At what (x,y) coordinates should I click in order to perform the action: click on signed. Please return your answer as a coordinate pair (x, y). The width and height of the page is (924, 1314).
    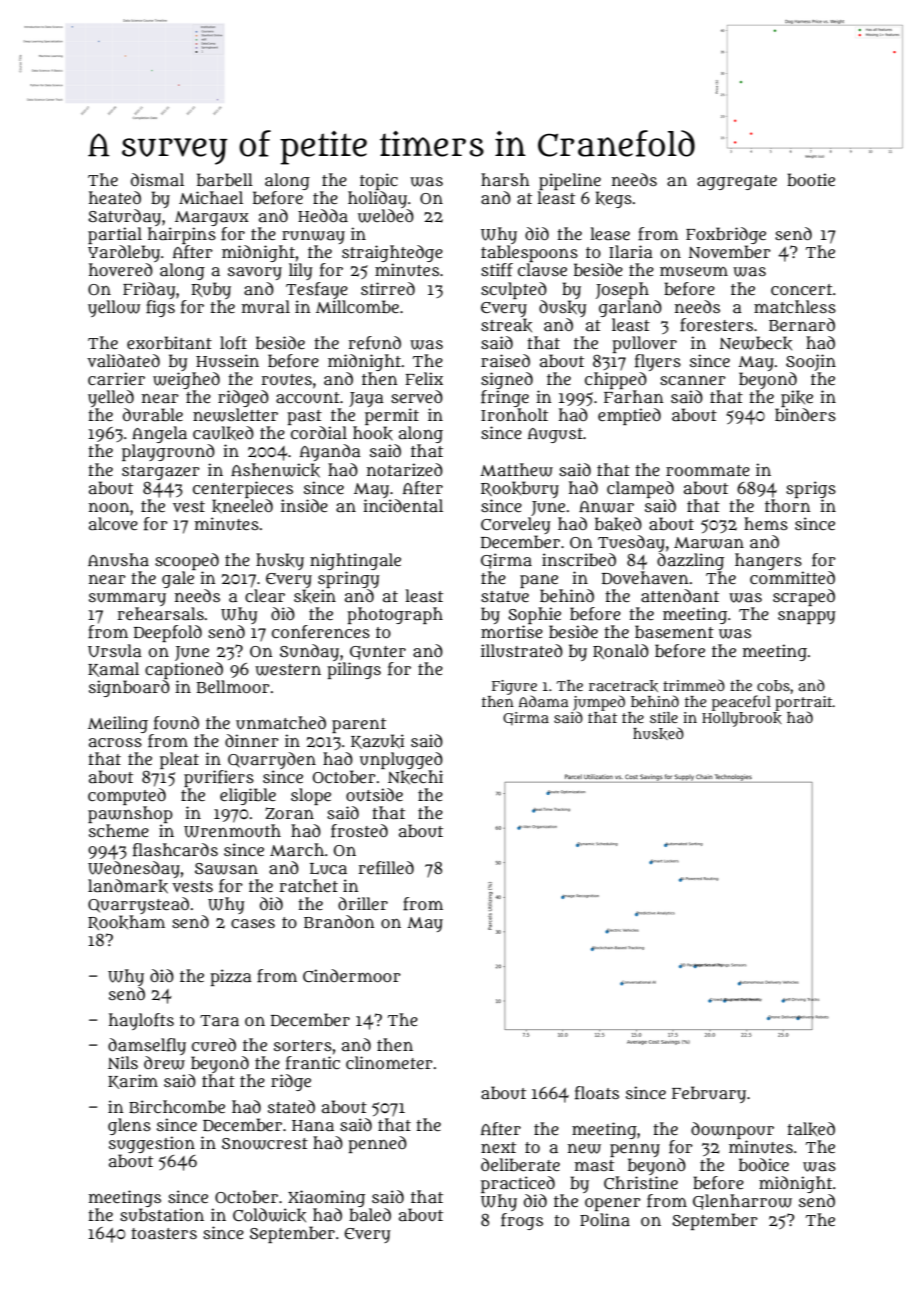
    Looking at the image, I should click on (507, 380).
